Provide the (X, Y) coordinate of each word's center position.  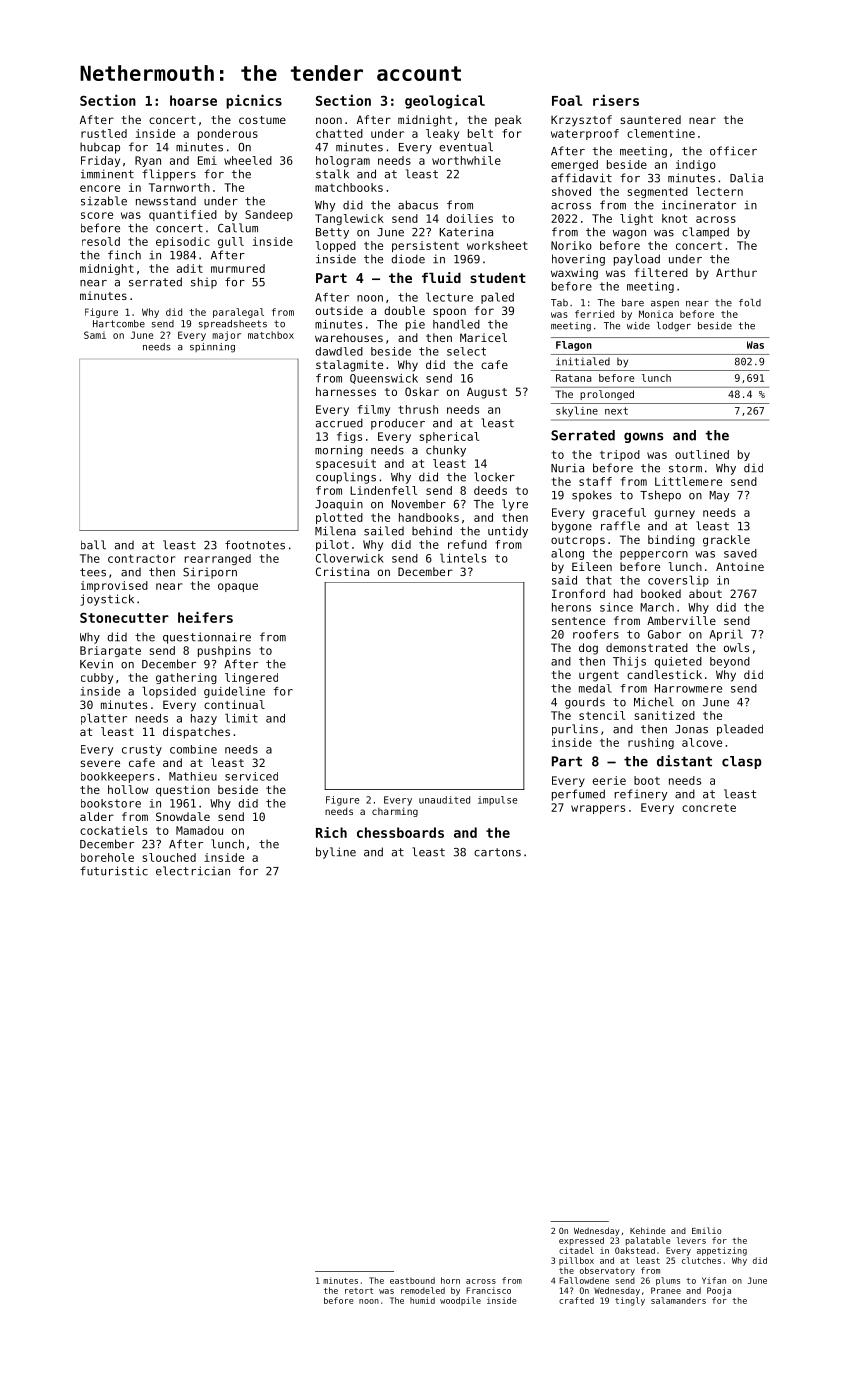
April (726, 635)
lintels (463, 558)
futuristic (114, 871)
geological (445, 102)
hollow (128, 789)
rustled (104, 133)
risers (616, 100)
